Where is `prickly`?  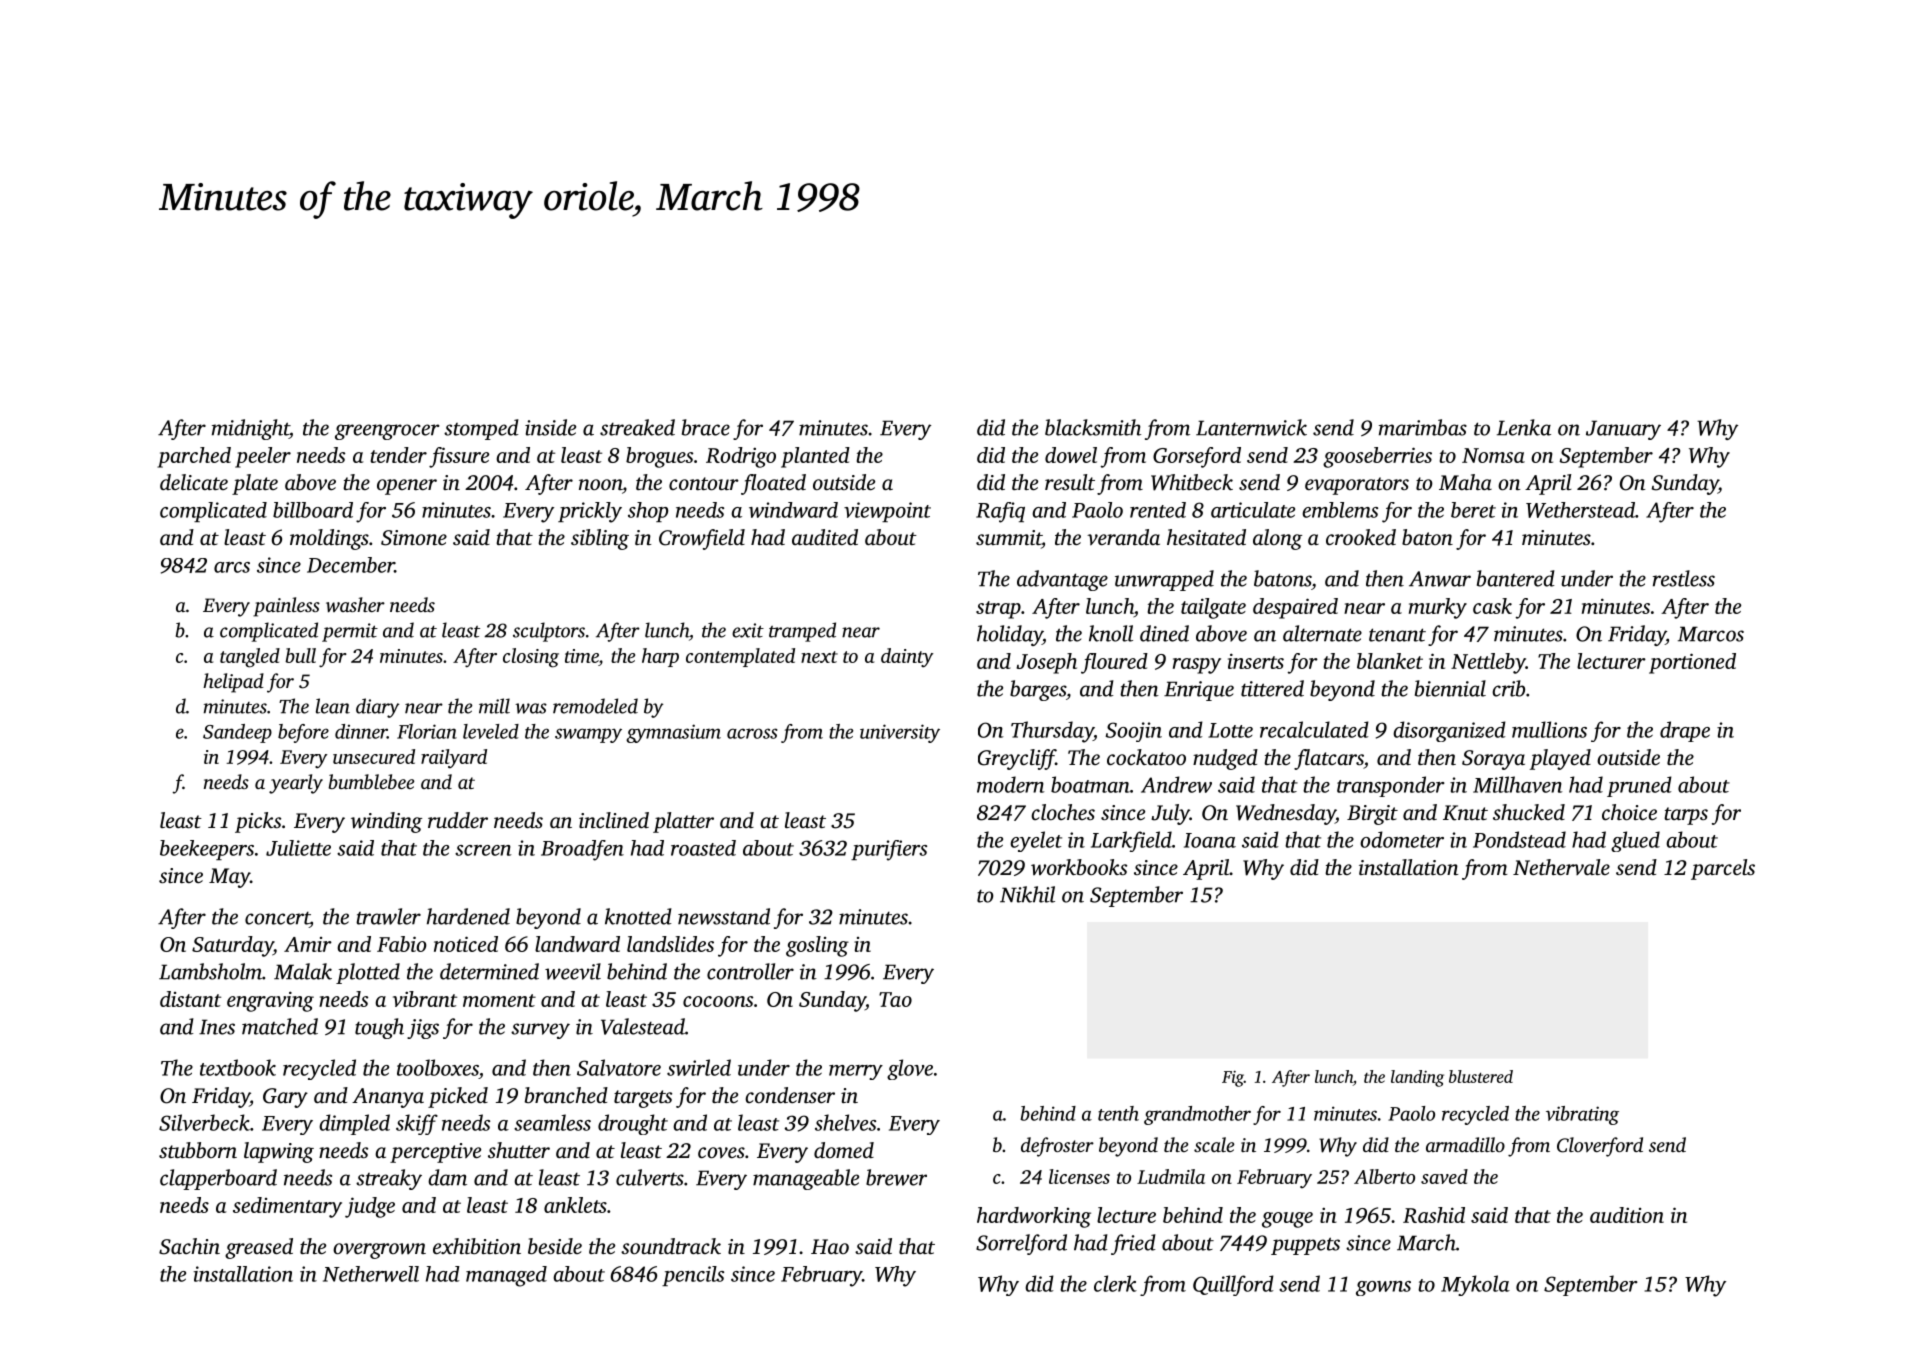 prickly is located at coordinates (590, 512).
